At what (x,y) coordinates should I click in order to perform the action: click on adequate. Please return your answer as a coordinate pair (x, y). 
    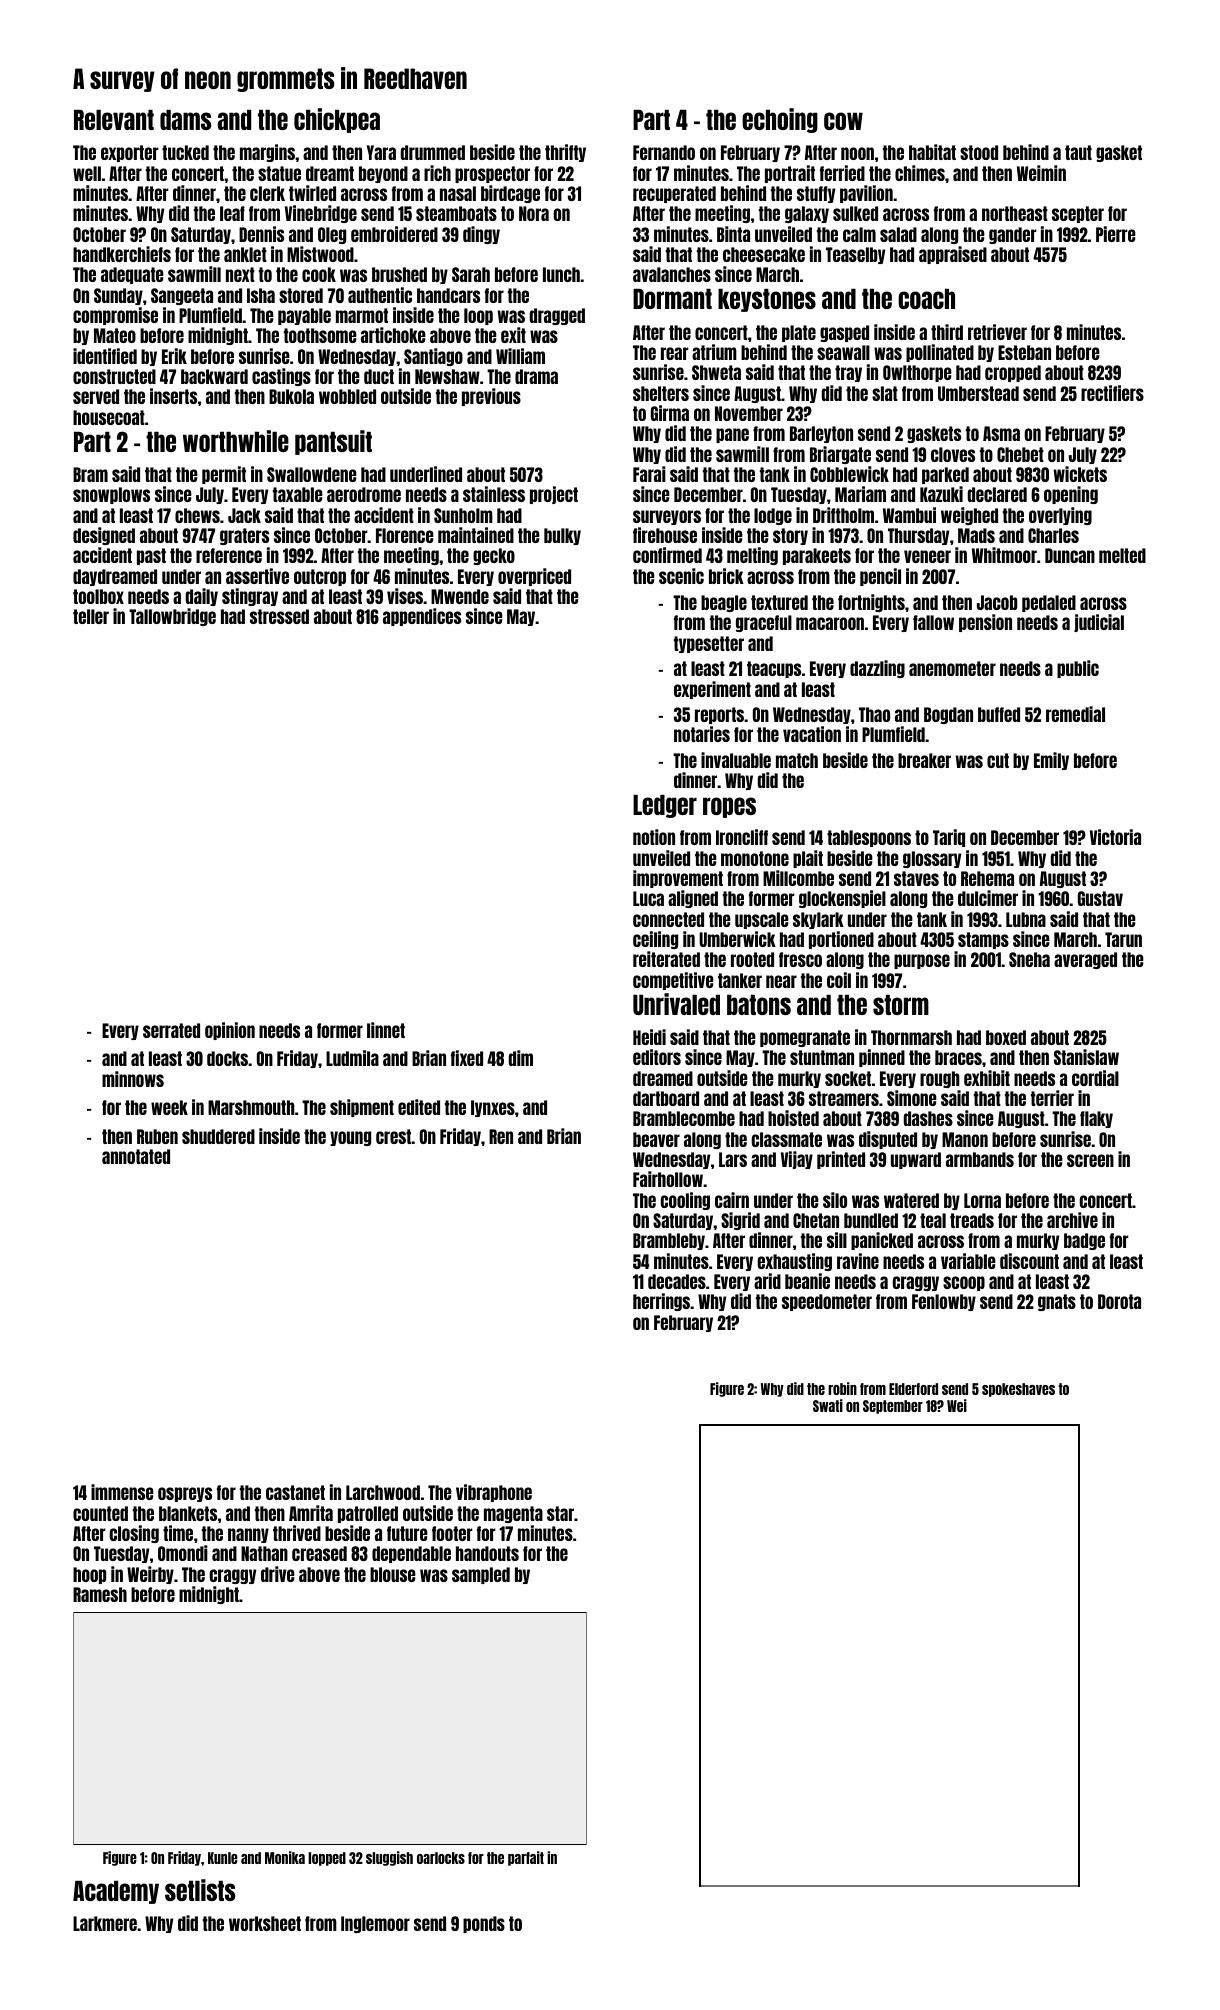
    Looking at the image, I should click on (132, 275).
